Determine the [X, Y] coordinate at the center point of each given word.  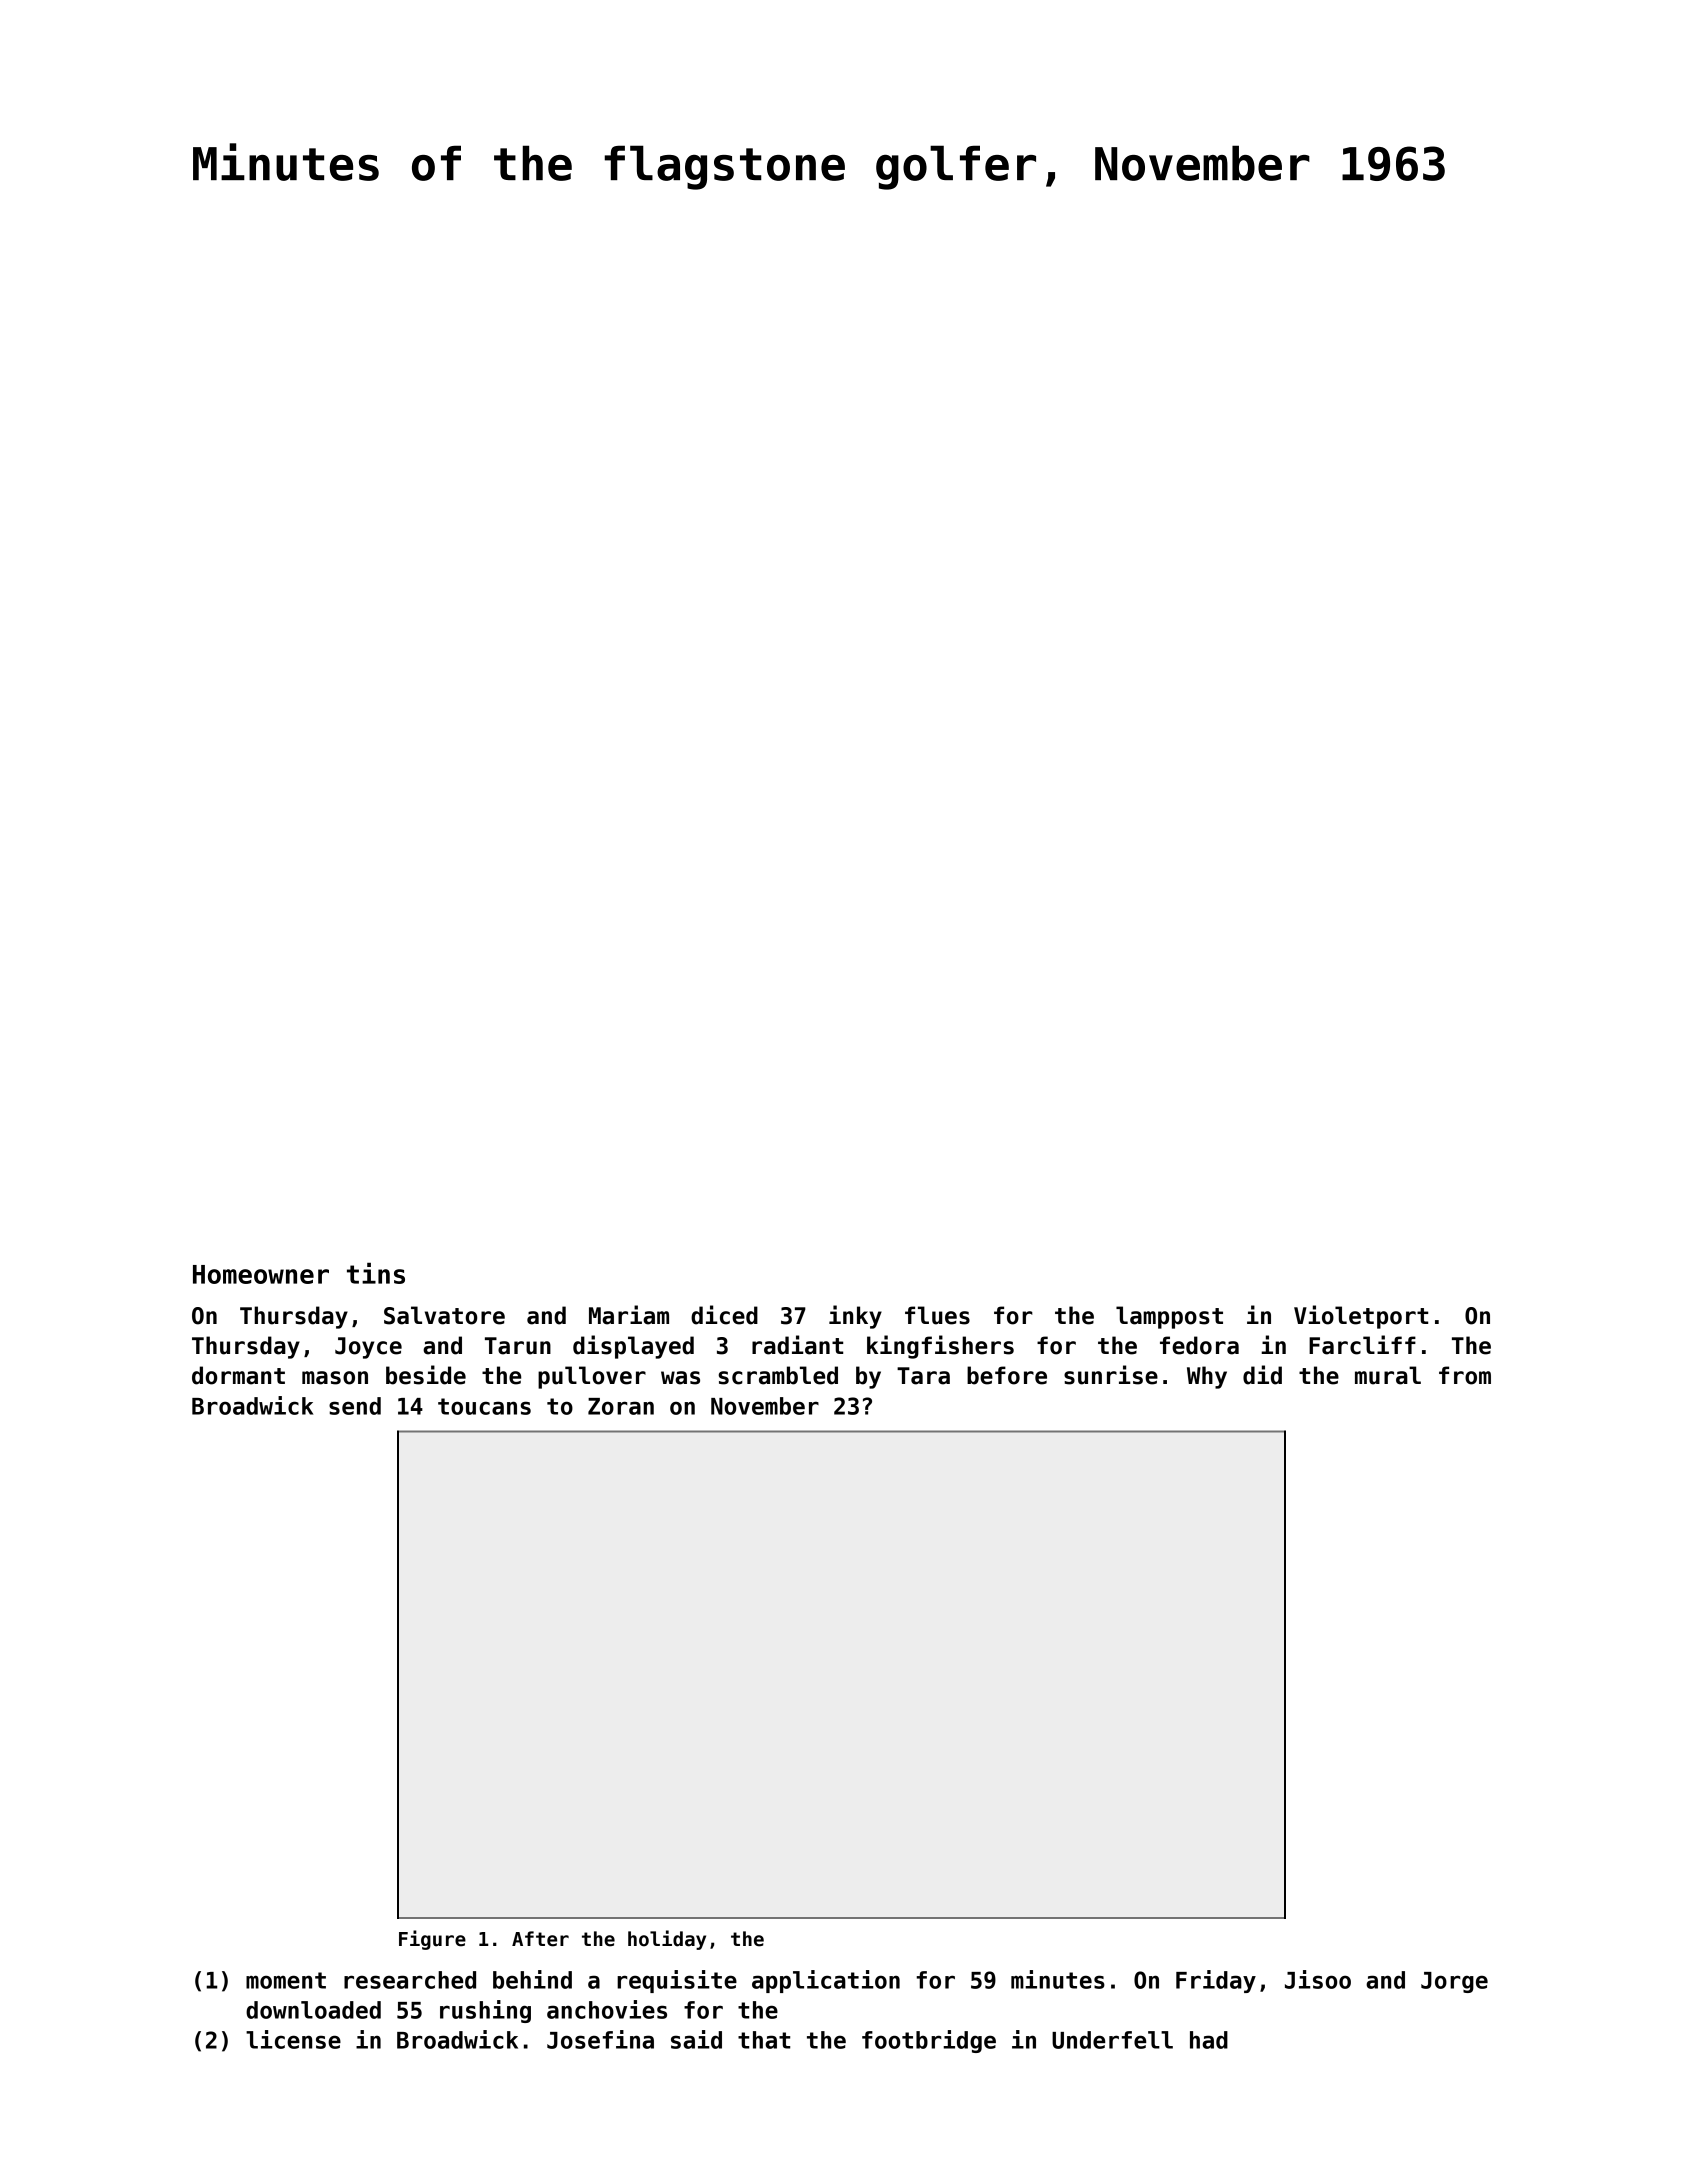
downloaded [313, 2010]
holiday [667, 1940]
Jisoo [1318, 1979]
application [826, 1981]
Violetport [1361, 1317]
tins [376, 1273]
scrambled [778, 1375]
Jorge [1454, 1982]
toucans [484, 1406]
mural [1388, 1375]
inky [855, 1317]
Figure [432, 1940]
